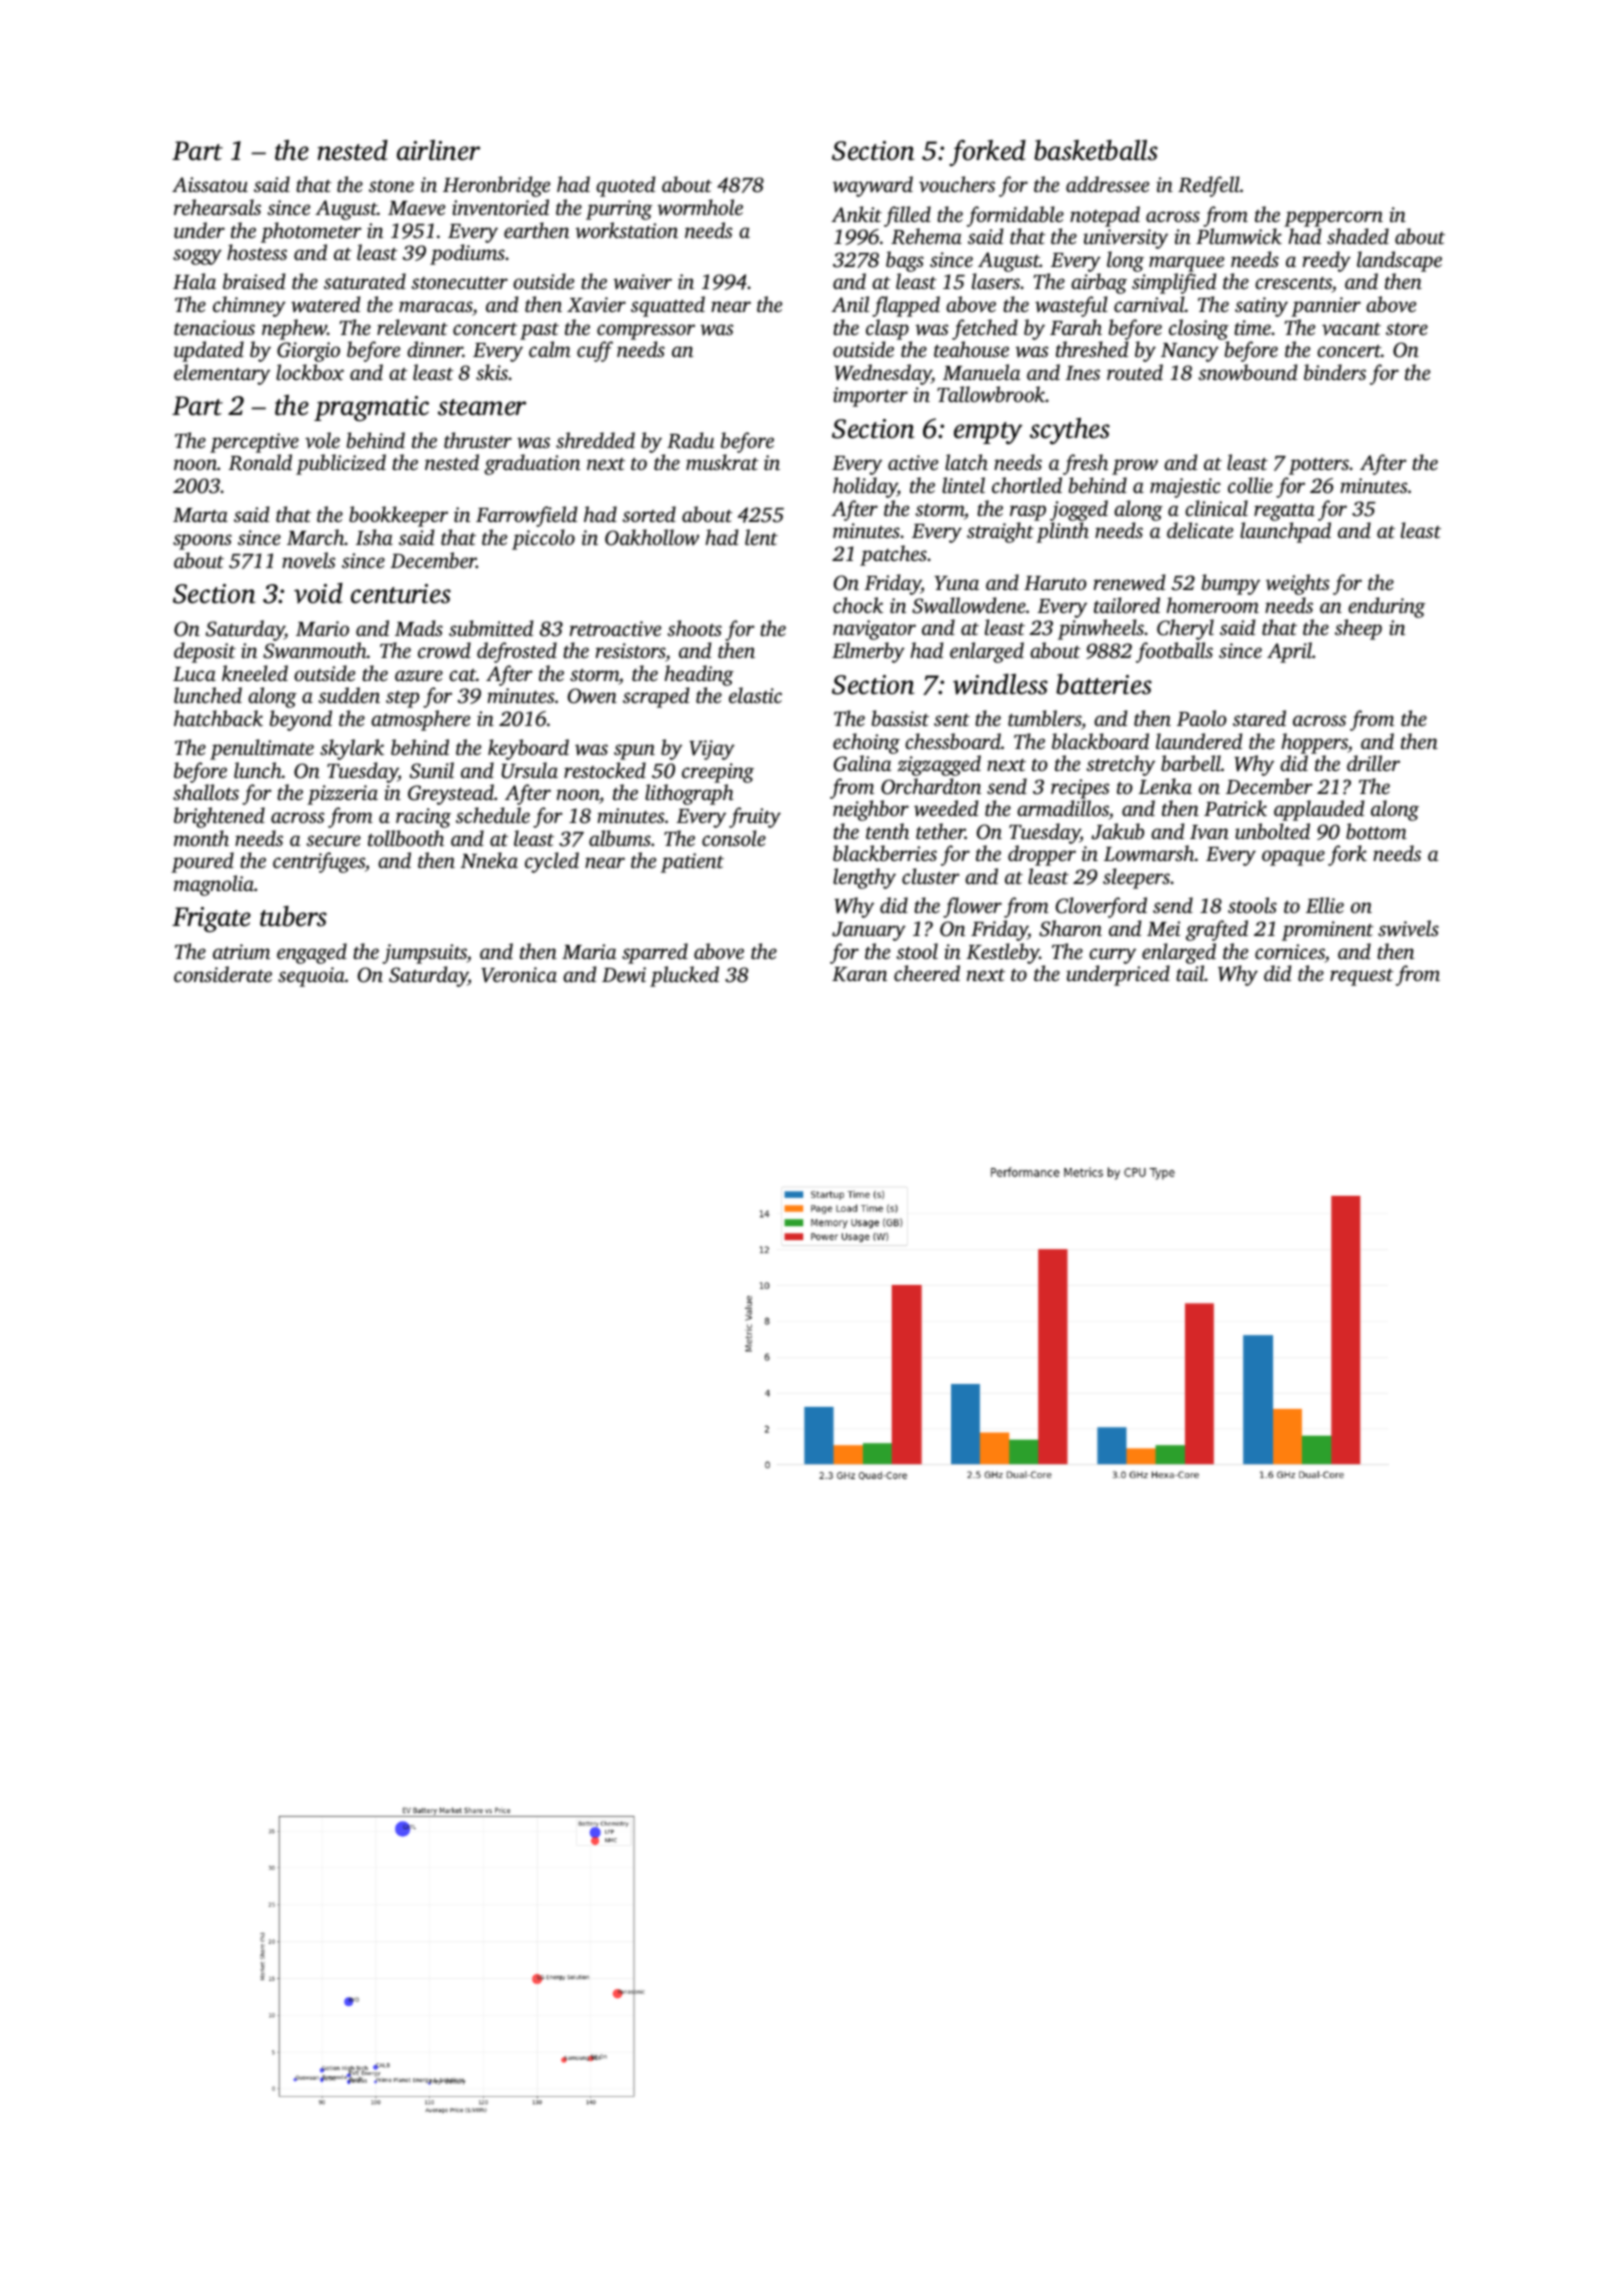  Describe the element at coordinates (312, 953) in the screenshot. I see `engaged` at that location.
